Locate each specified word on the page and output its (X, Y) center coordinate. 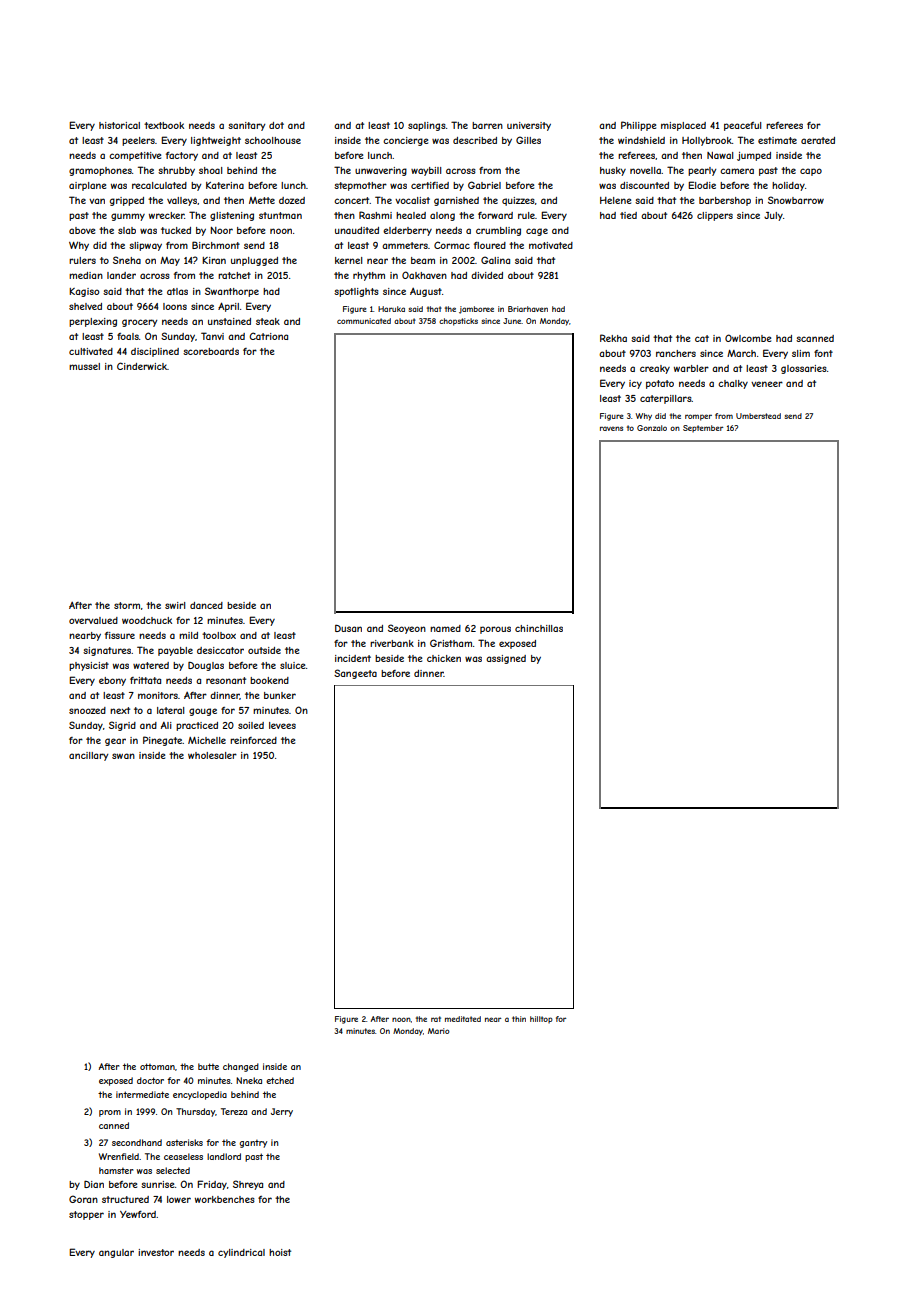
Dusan (348, 628)
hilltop (541, 1020)
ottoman (157, 1066)
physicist (89, 666)
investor (156, 1252)
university (529, 126)
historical (119, 125)
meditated (463, 1019)
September (703, 429)
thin (519, 1019)
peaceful (742, 126)
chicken (444, 658)
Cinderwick (142, 366)
